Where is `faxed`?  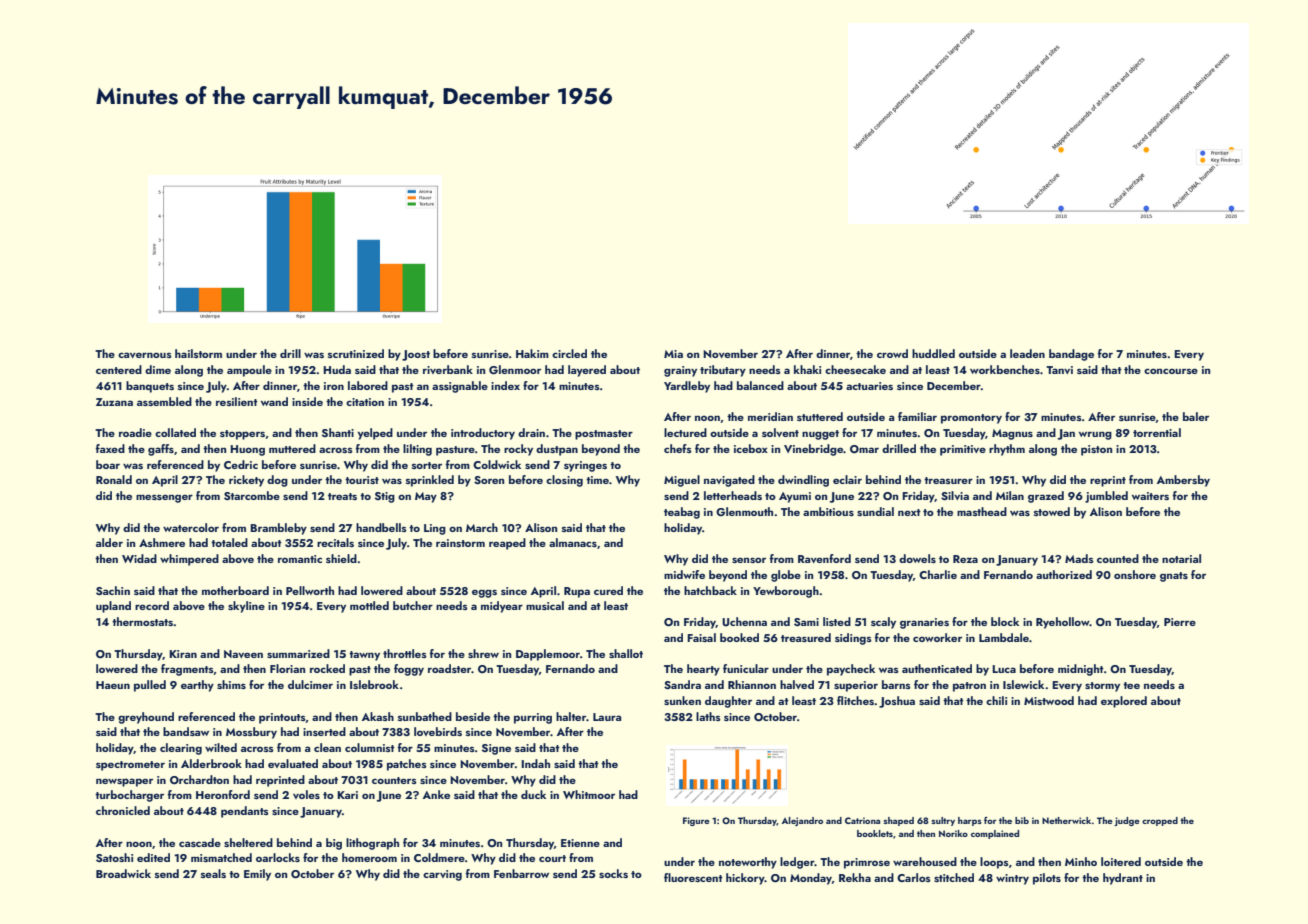
faxed is located at coordinates (110, 448).
